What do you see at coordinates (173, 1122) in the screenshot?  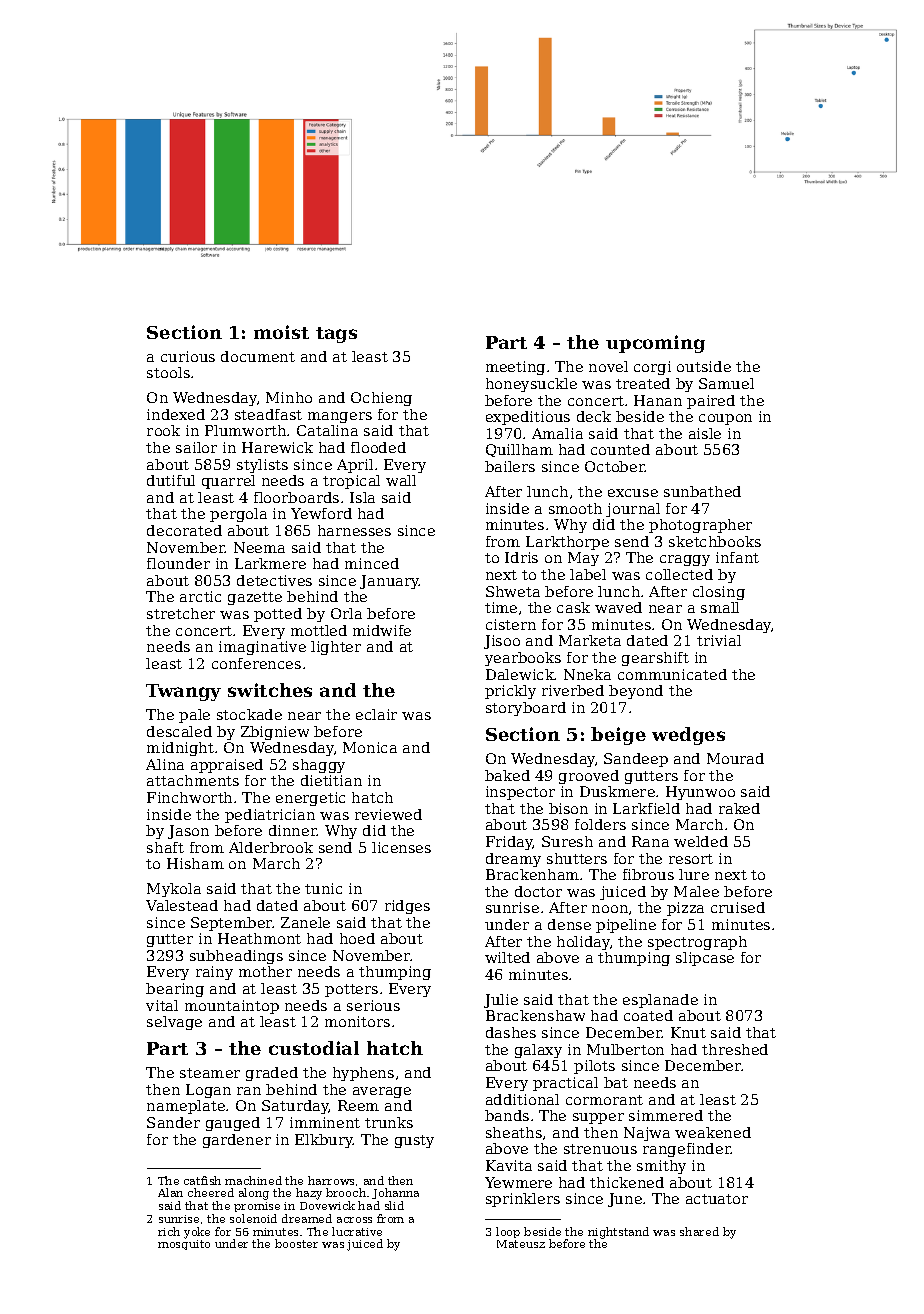 I see `Sander` at bounding box center [173, 1122].
